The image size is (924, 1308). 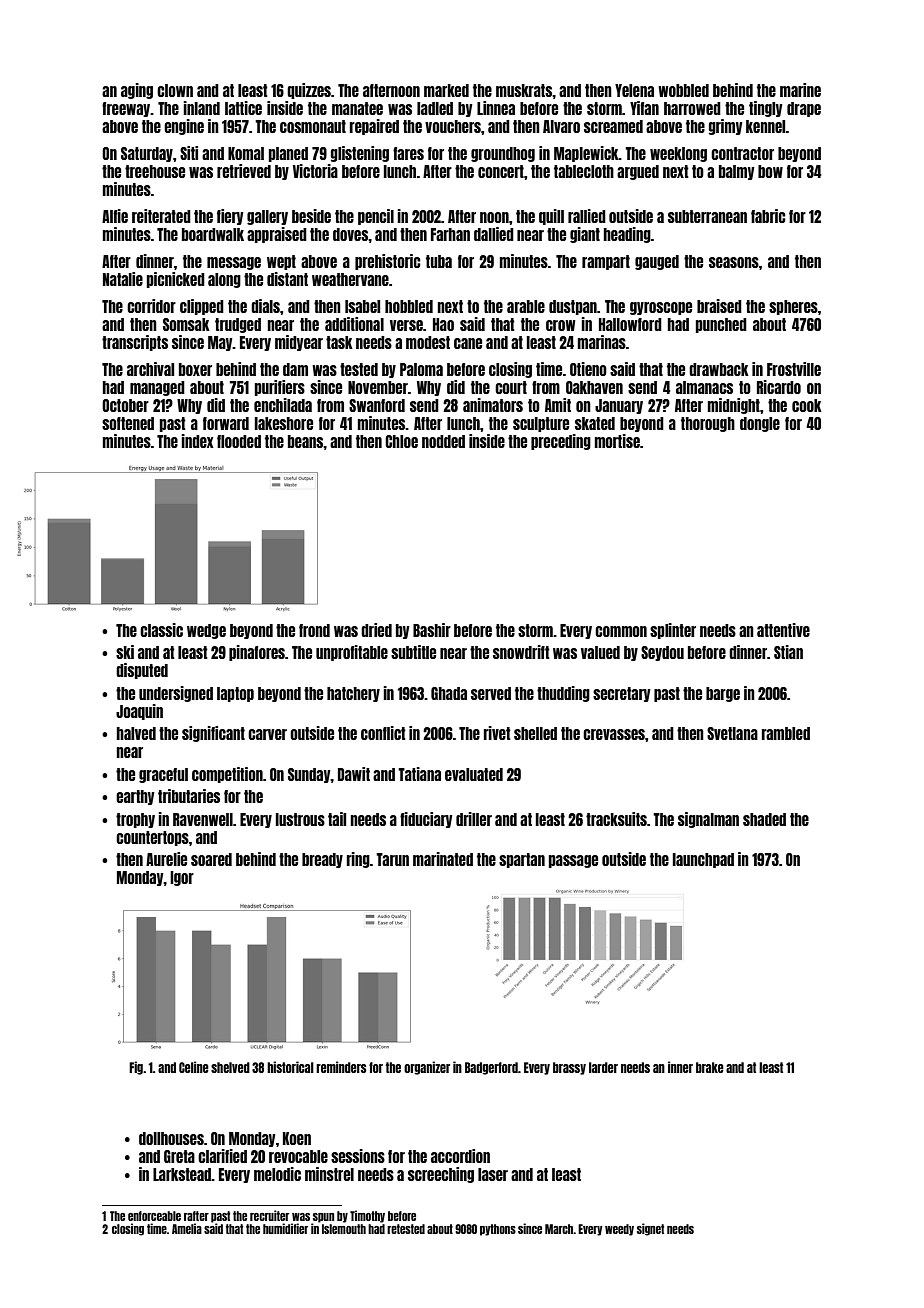 I want to click on attentive, so click(x=783, y=630).
